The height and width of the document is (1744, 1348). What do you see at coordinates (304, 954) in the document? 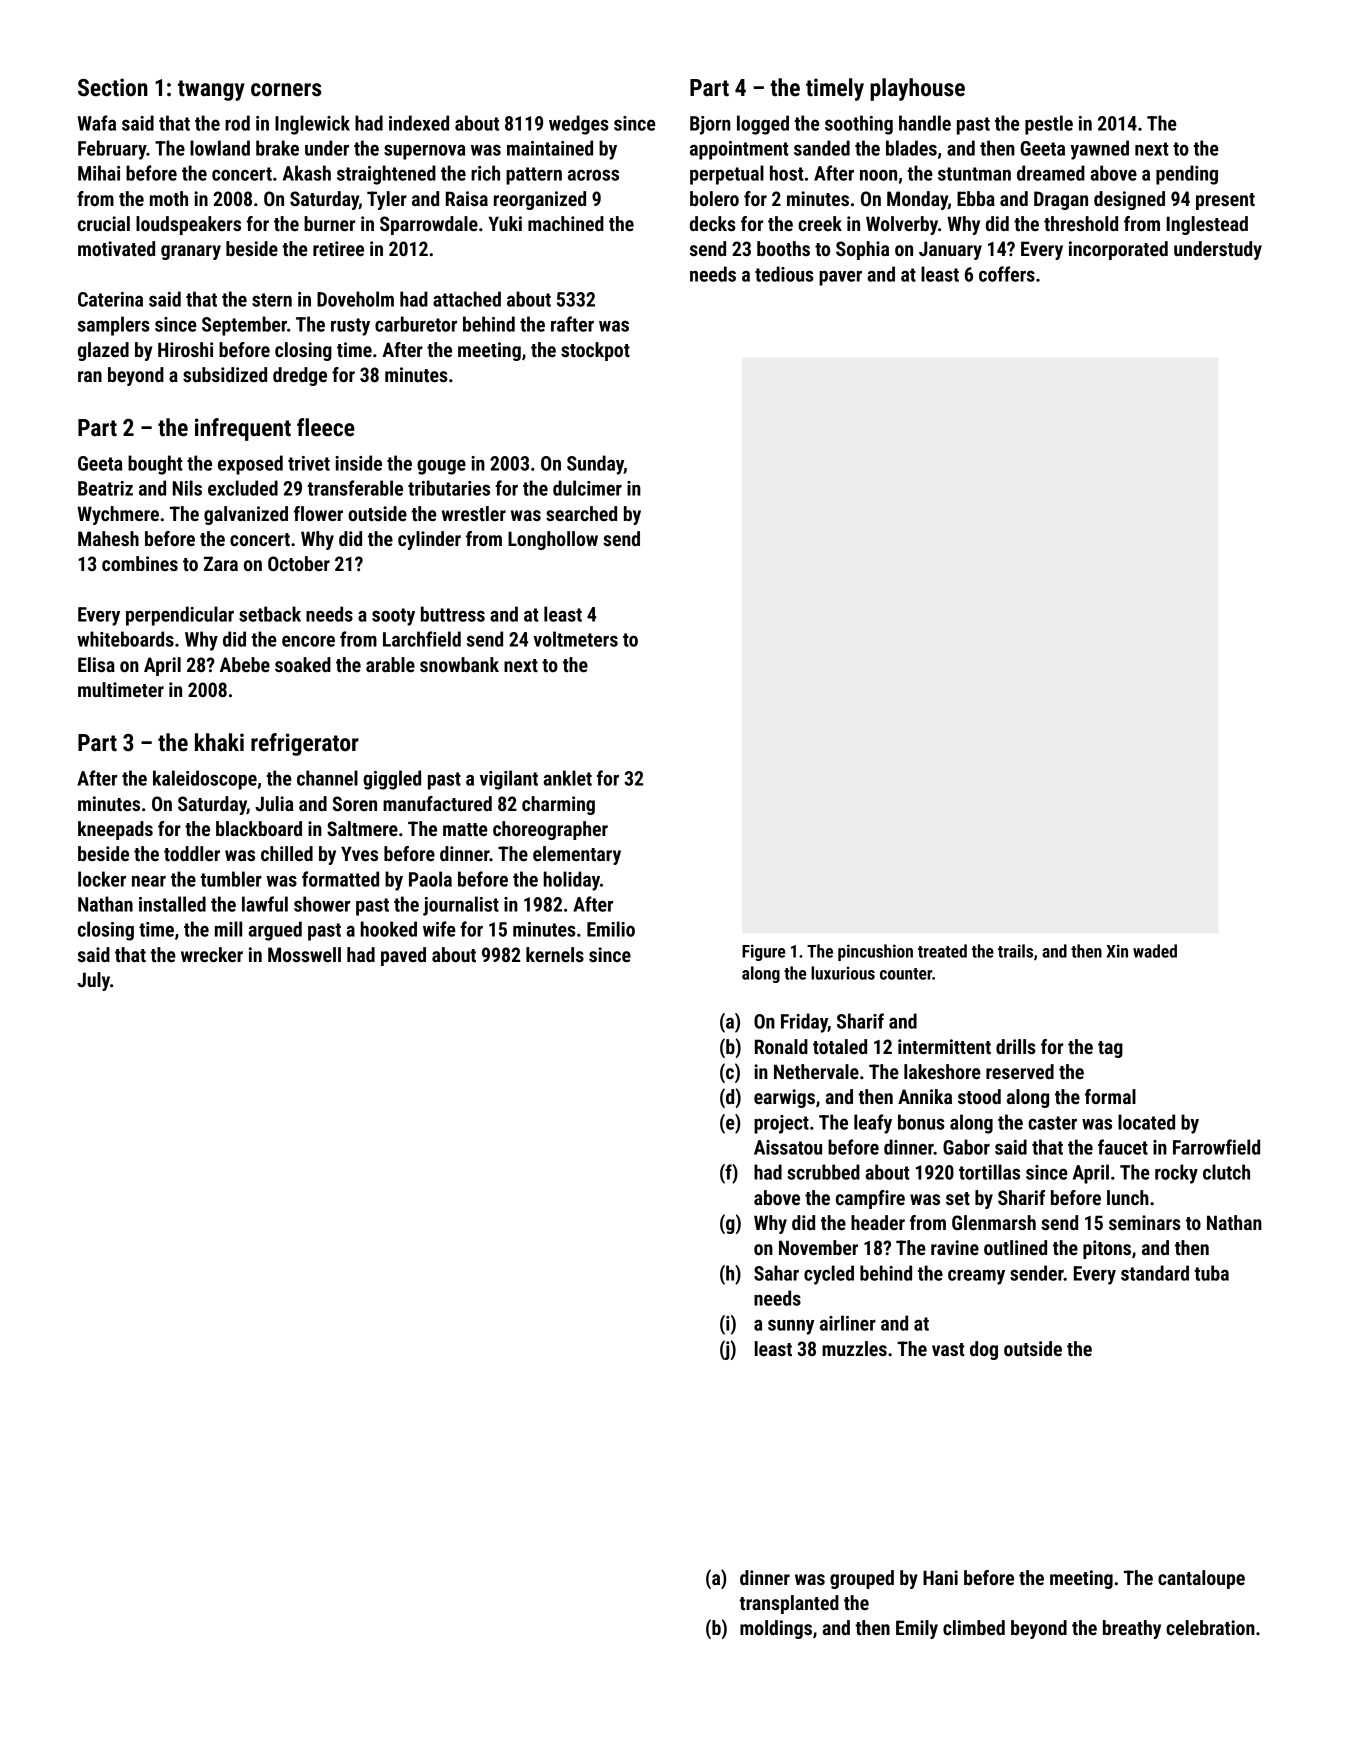
I see `Mosswell` at bounding box center [304, 954].
